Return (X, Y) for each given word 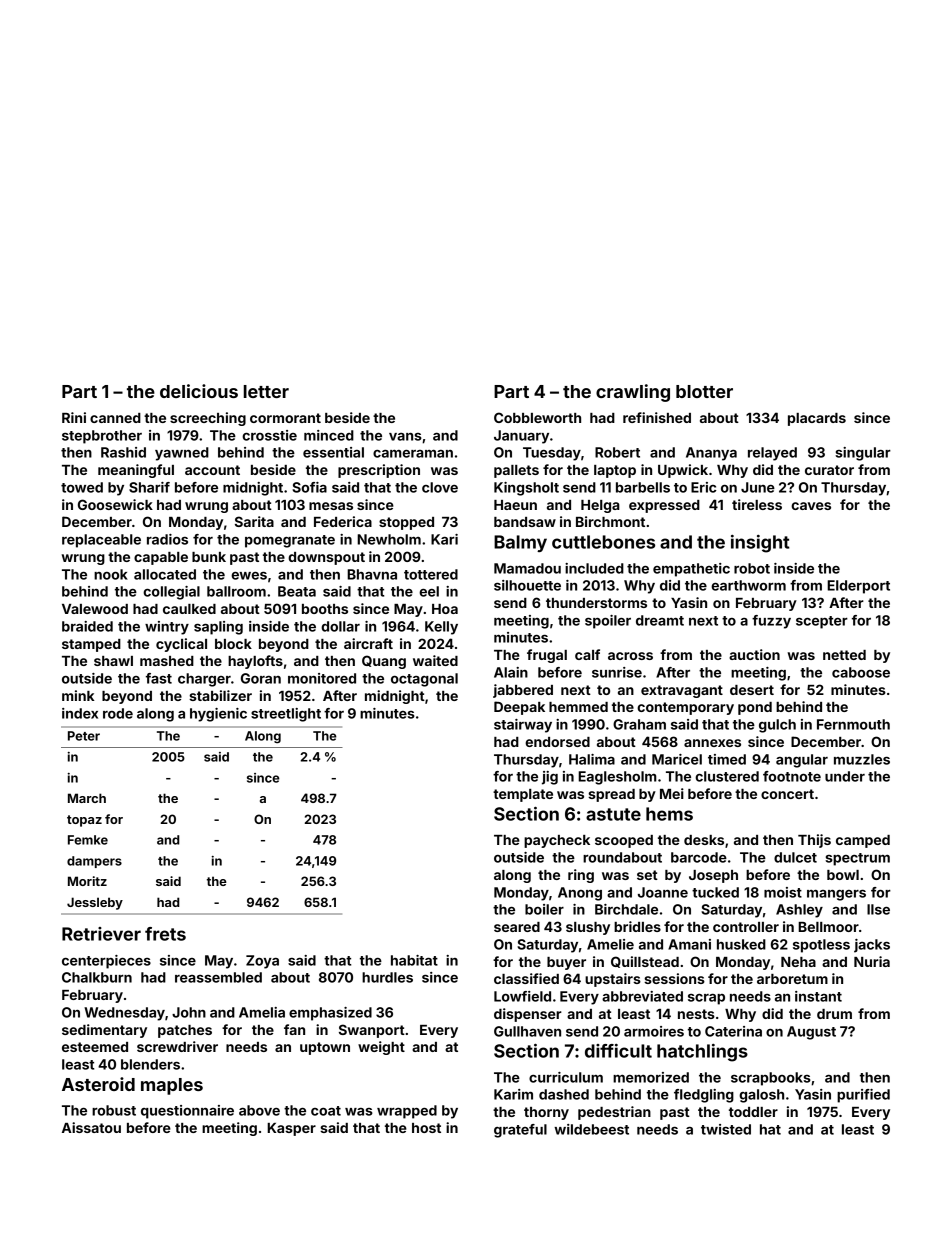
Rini (74, 417)
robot (752, 568)
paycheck (557, 841)
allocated (165, 574)
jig (550, 778)
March (87, 798)
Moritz (87, 881)
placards (817, 419)
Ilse (878, 909)
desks (704, 840)
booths (325, 609)
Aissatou (91, 1127)
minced (329, 435)
